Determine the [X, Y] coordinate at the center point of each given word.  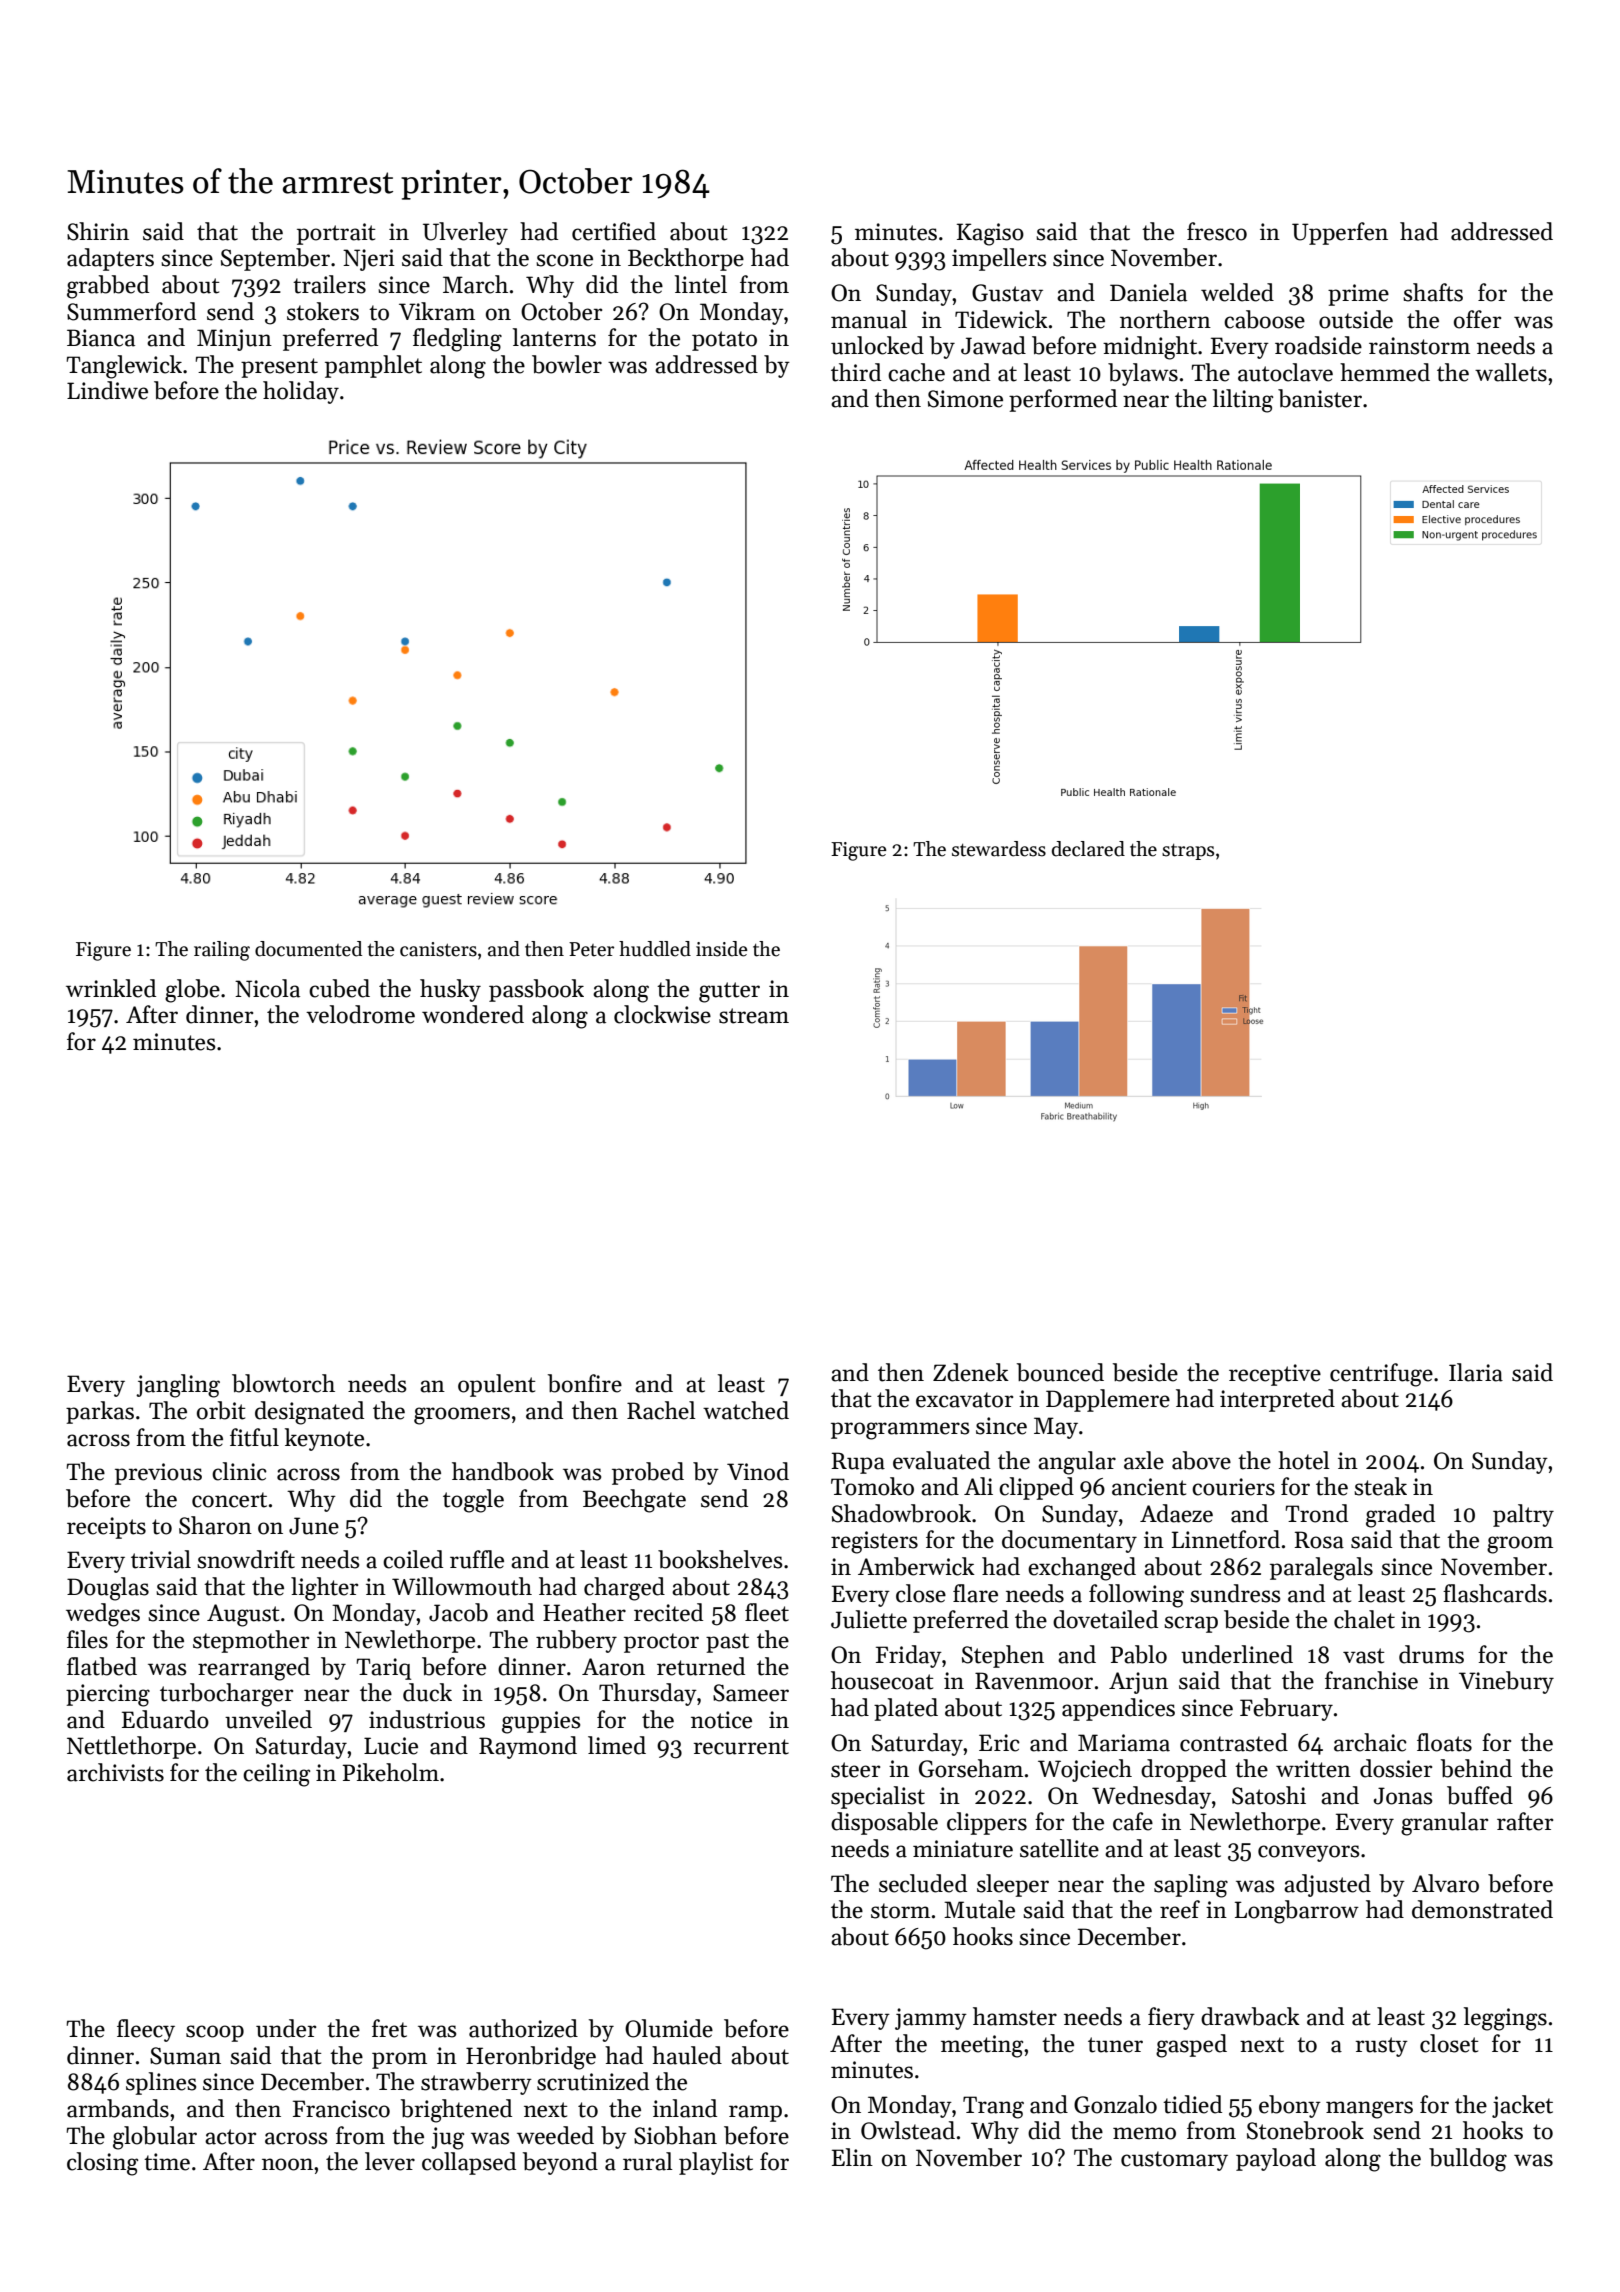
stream [754, 1016]
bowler [567, 364]
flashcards [1495, 1593]
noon [287, 2164]
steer [855, 1770]
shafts [1433, 292]
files [87, 1639]
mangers [1369, 2110]
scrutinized [593, 2081]
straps [1188, 852]
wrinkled [111, 988]
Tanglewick [124, 367]
